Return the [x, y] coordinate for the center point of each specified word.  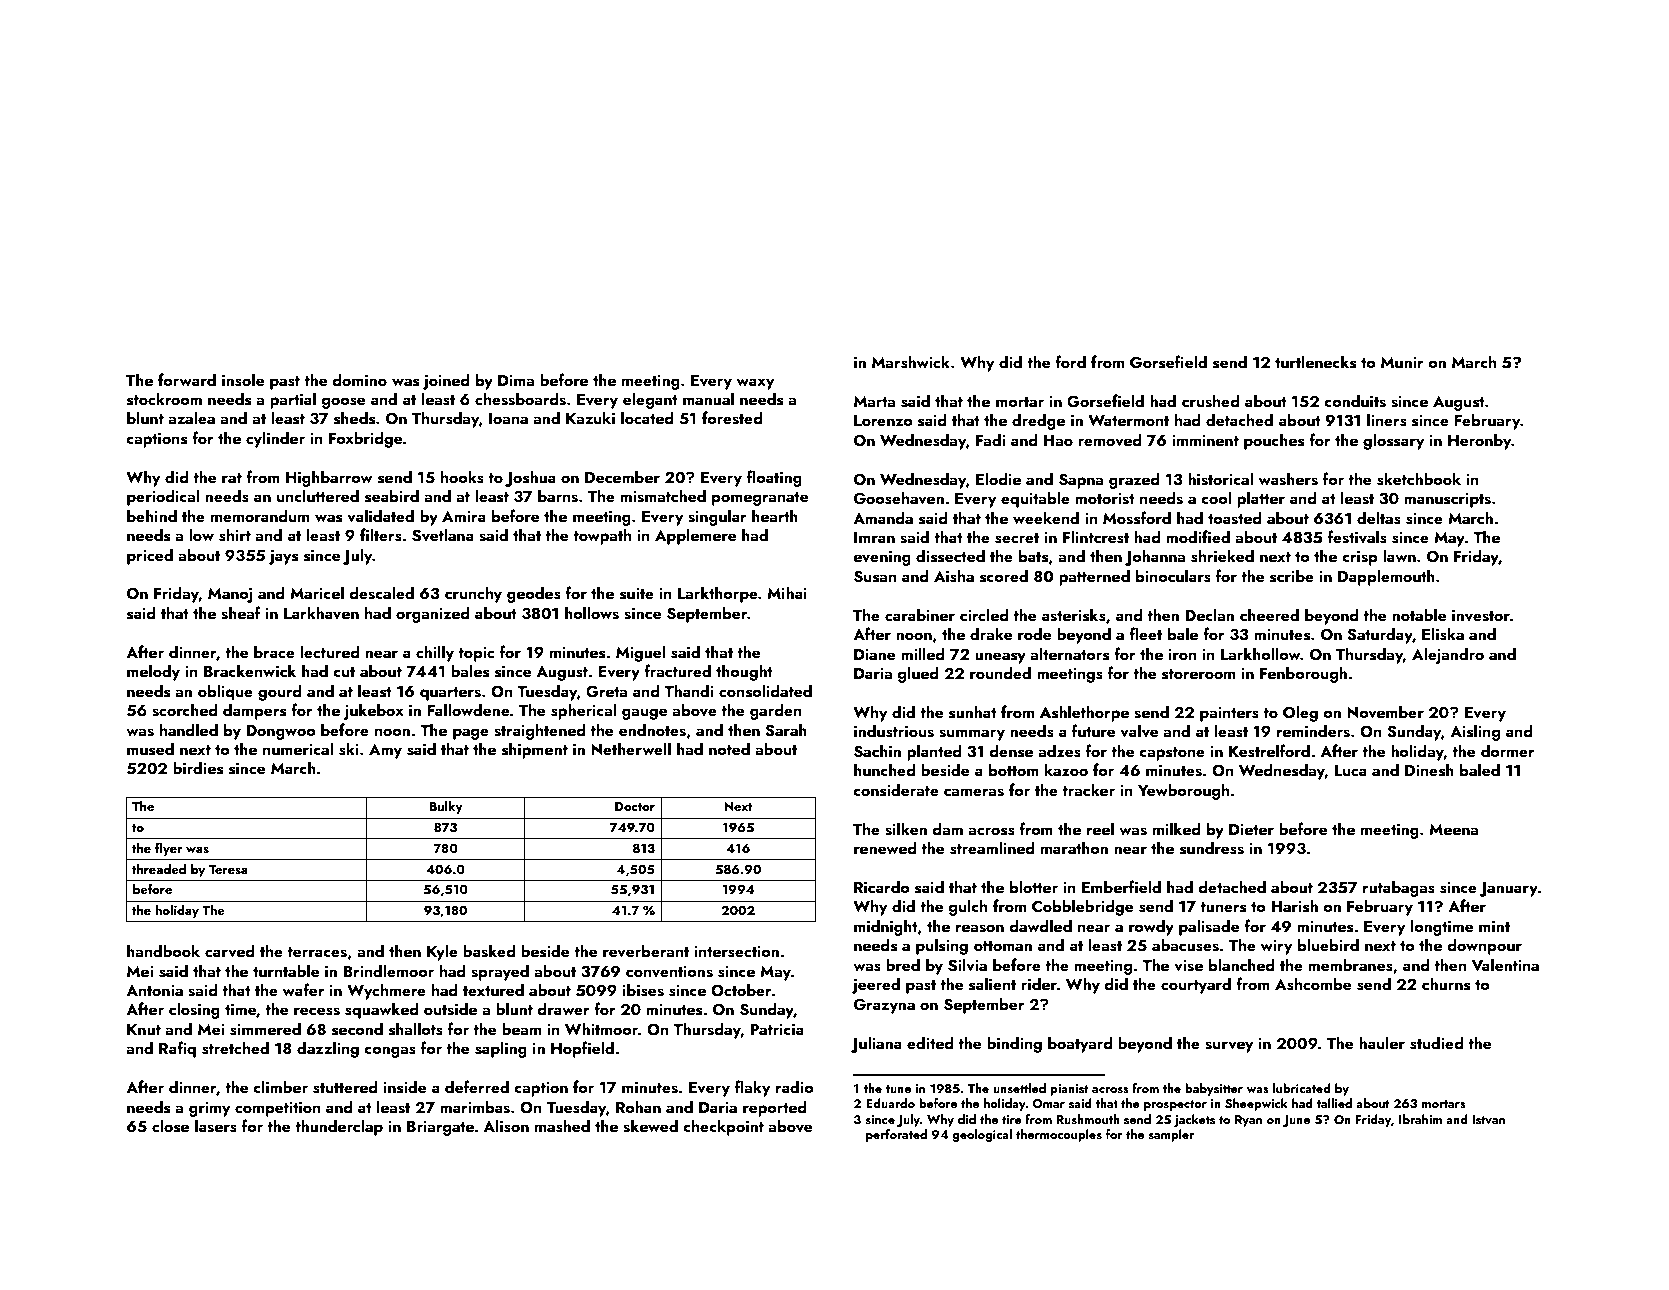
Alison [506, 1126]
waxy [755, 384]
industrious [894, 731]
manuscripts [1447, 500]
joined [446, 381]
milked [1177, 828]
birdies [198, 768]
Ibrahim [1420, 1119]
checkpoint [723, 1127]
